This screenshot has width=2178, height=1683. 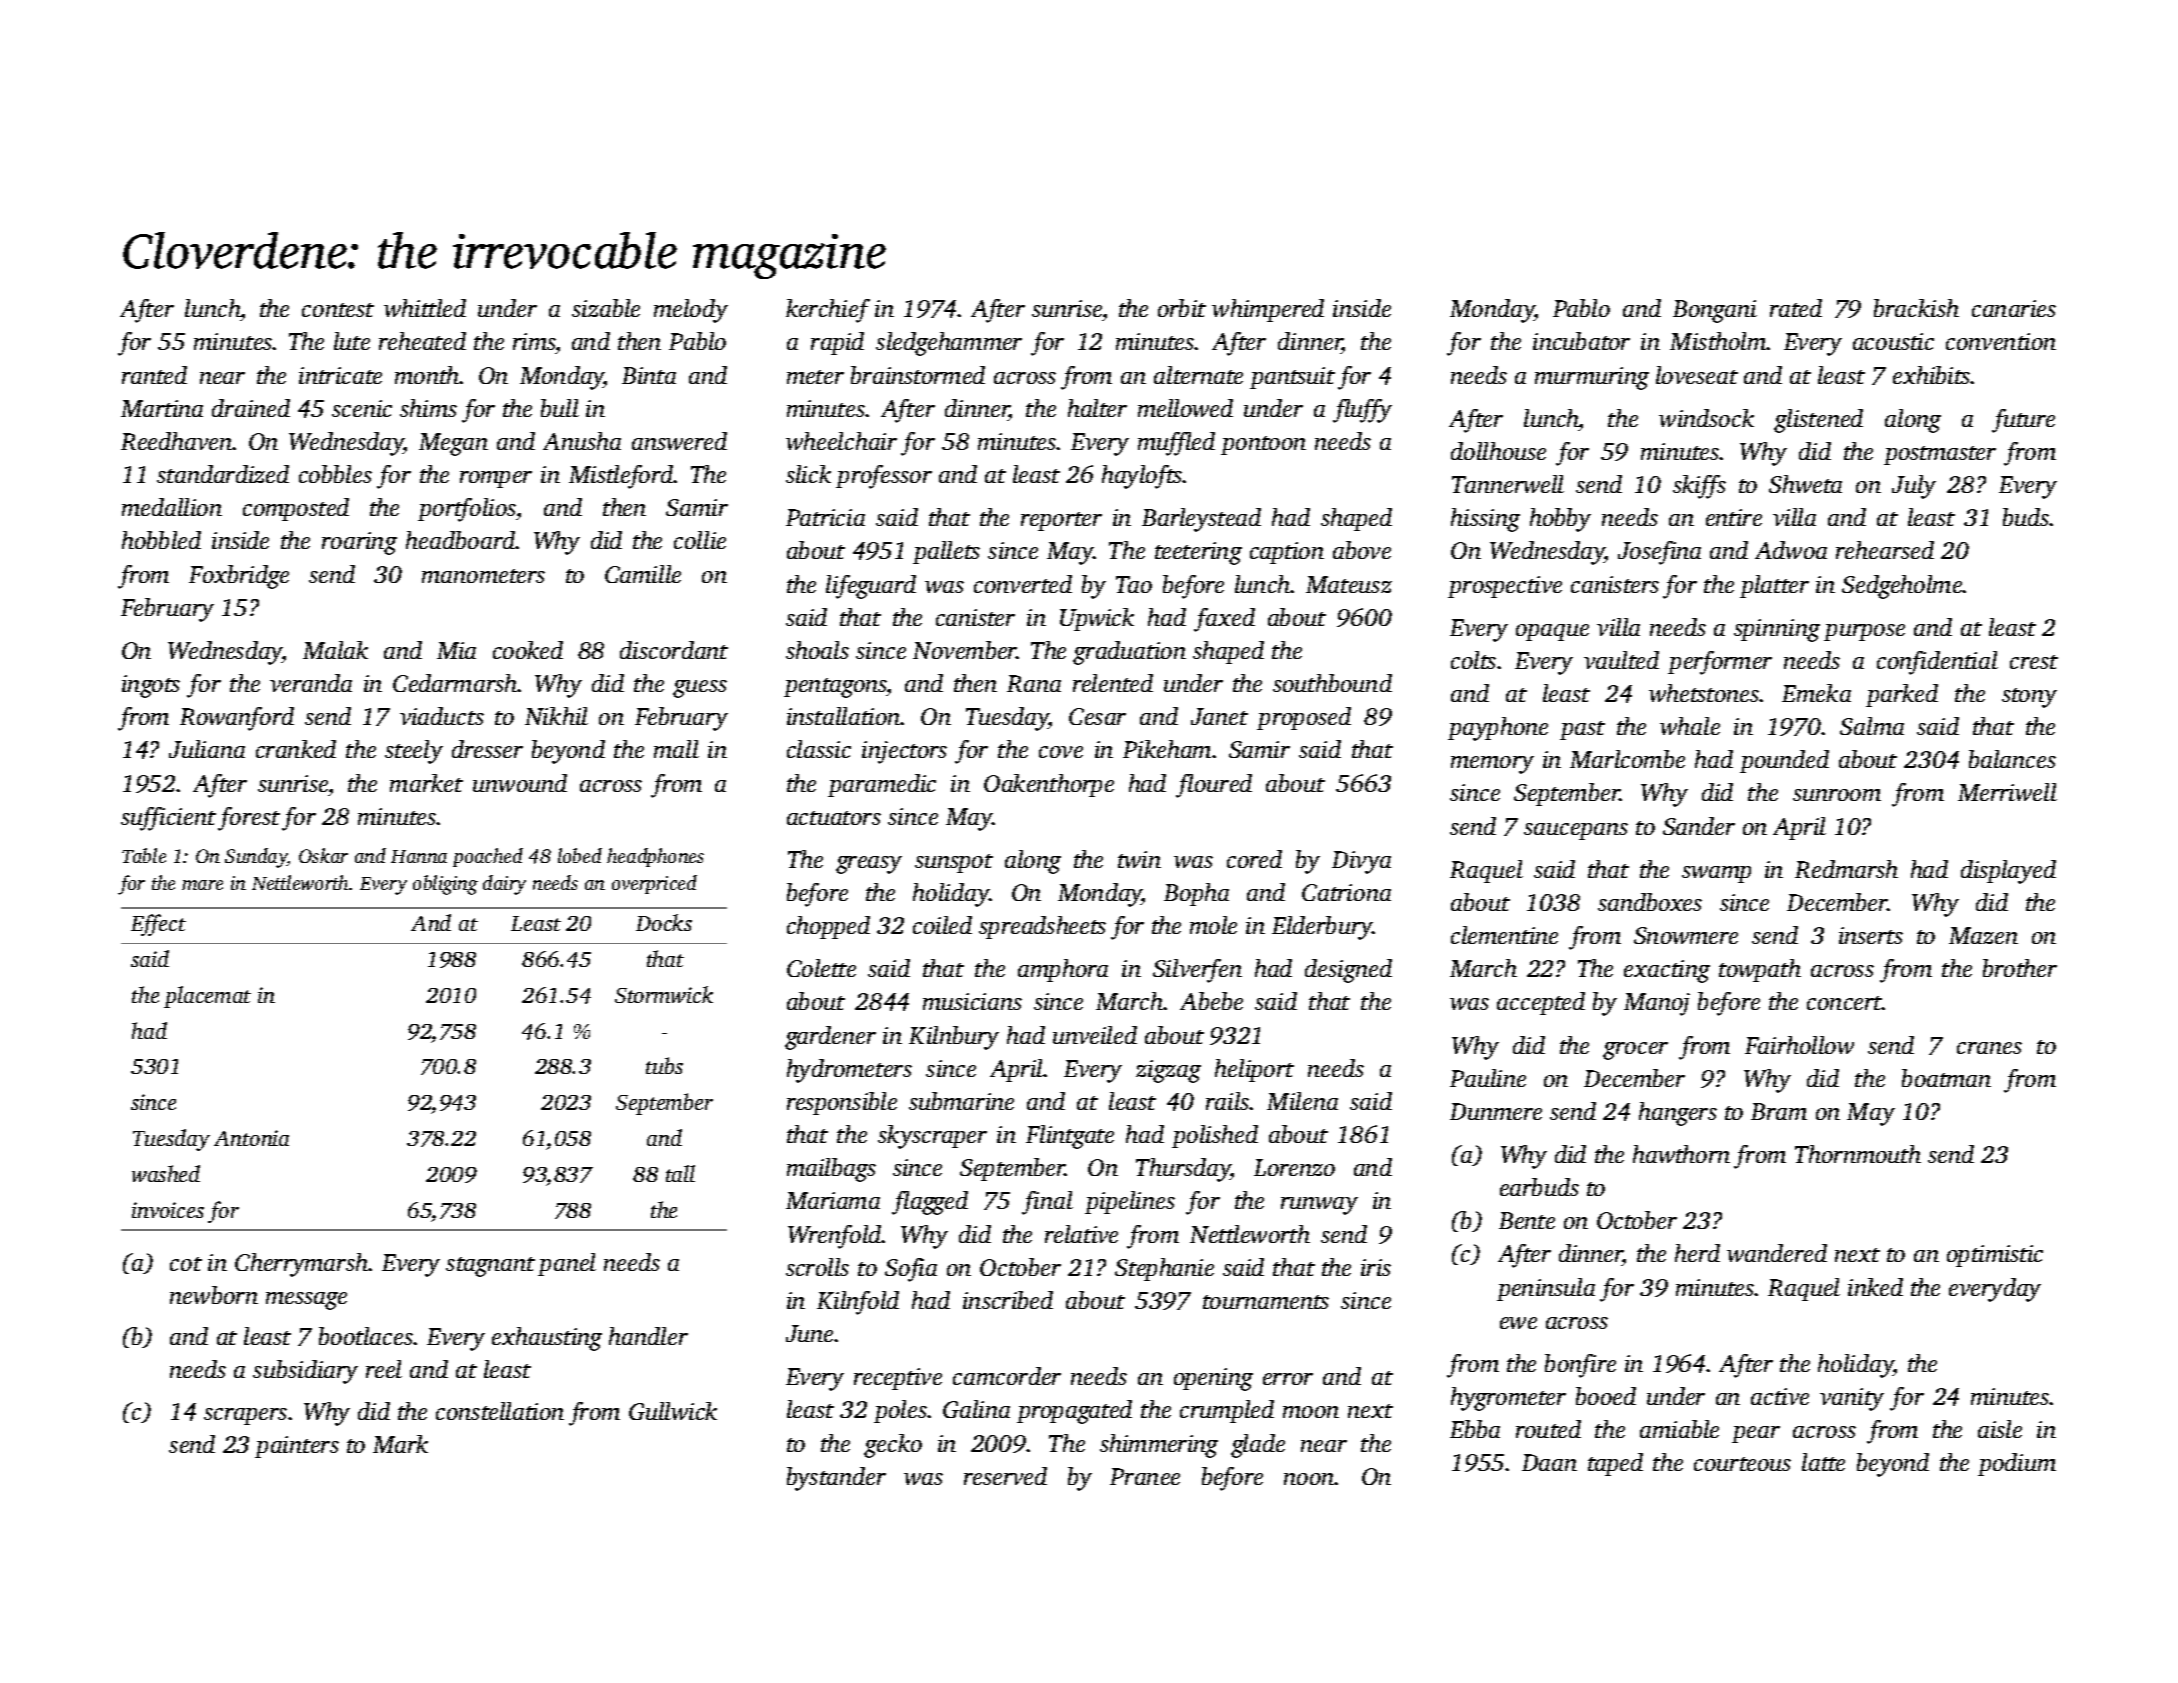 I want to click on contest, so click(x=338, y=310).
